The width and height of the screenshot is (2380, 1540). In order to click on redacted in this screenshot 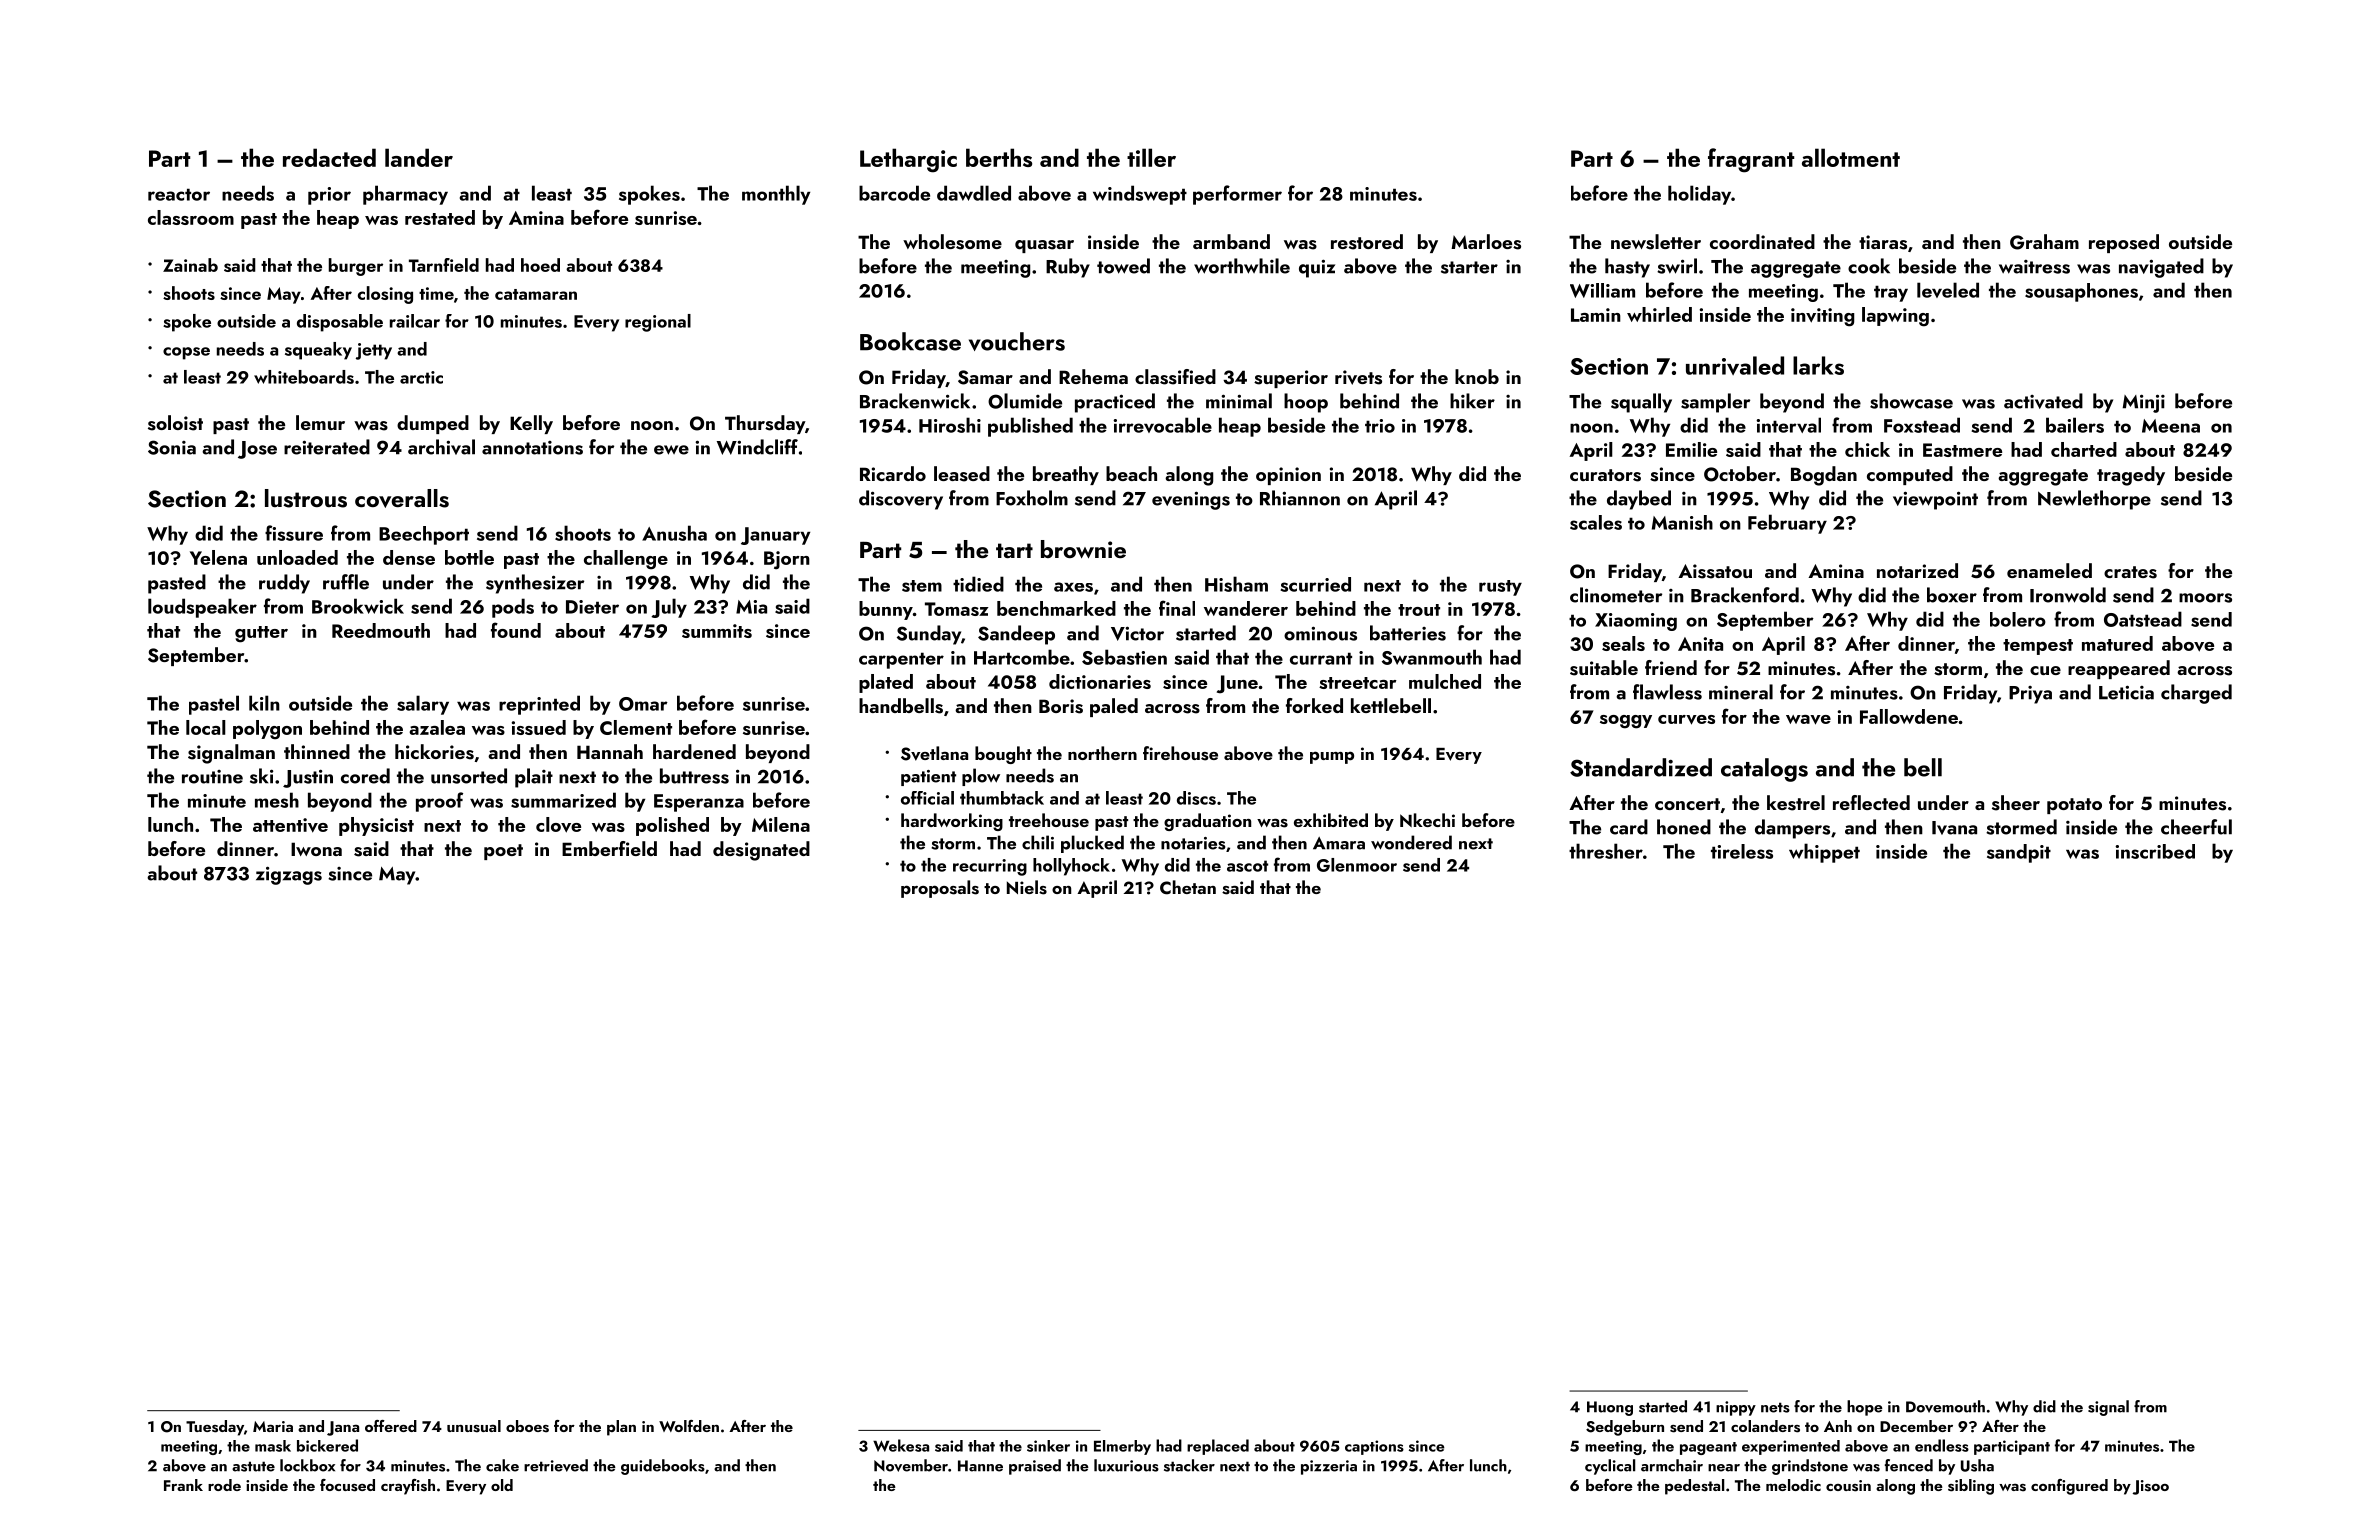, I will do `click(329, 157)`.
